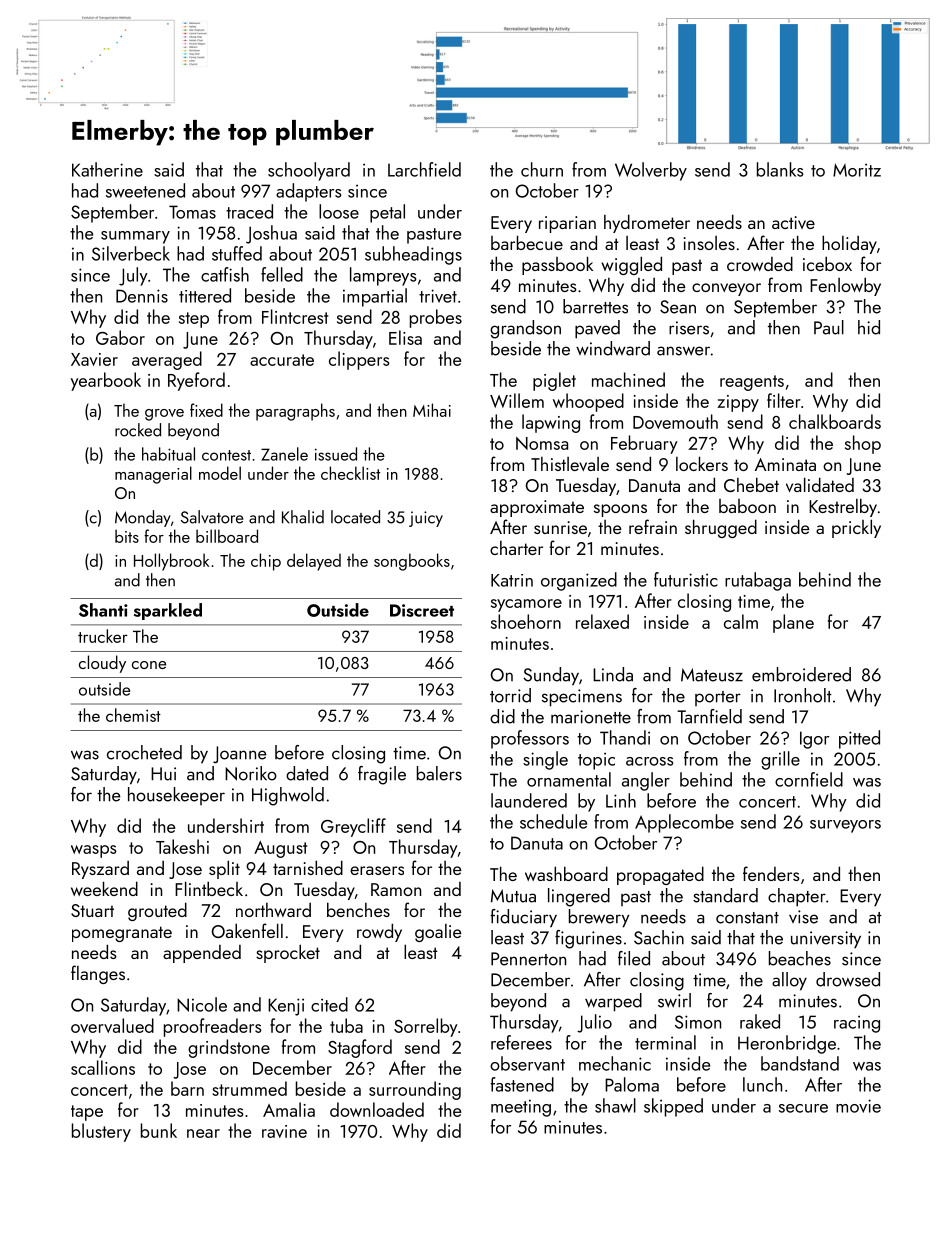 This image has width=952, height=1233. Describe the element at coordinates (684, 823) in the image. I see `Applecombe` at that location.
